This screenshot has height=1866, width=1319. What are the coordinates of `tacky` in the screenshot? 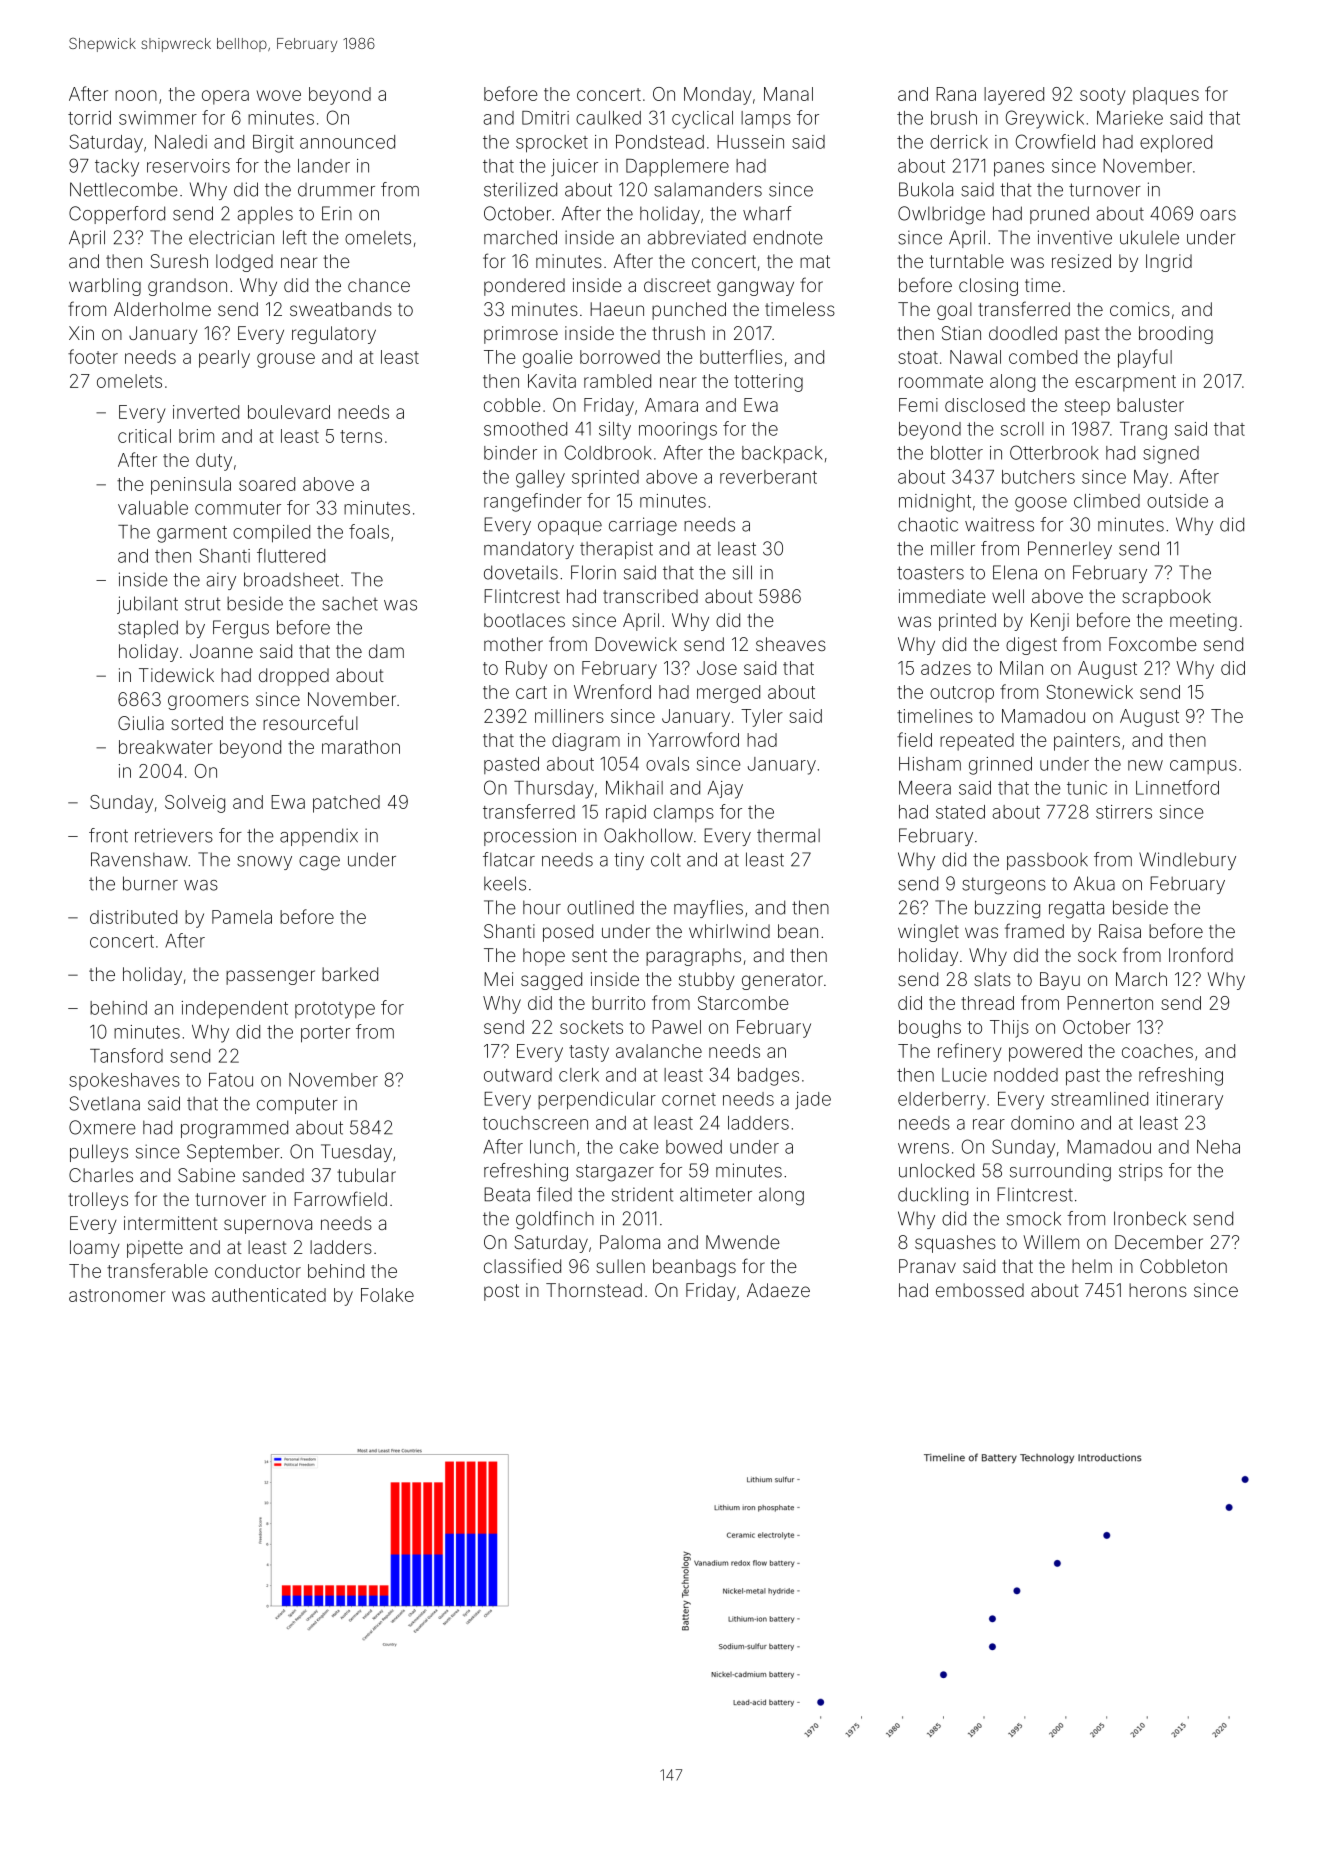 It's located at (117, 168).
